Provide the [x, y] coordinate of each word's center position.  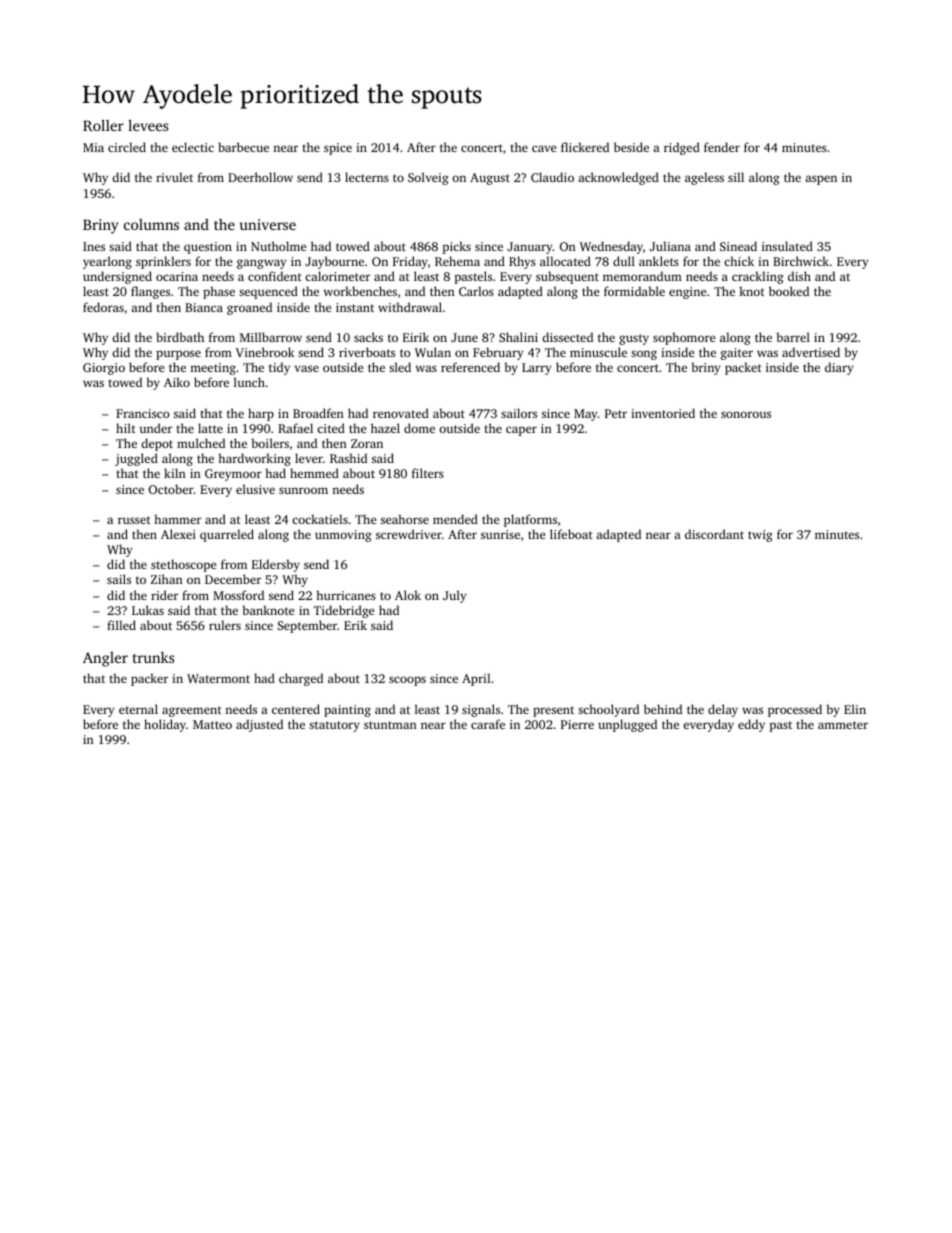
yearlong [107, 262]
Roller [103, 125]
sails [119, 579]
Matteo [212, 724]
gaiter [737, 354]
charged [301, 679]
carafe [488, 724]
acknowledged [618, 178]
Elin [855, 709]
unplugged [627, 725]
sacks [368, 337]
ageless [704, 178]
